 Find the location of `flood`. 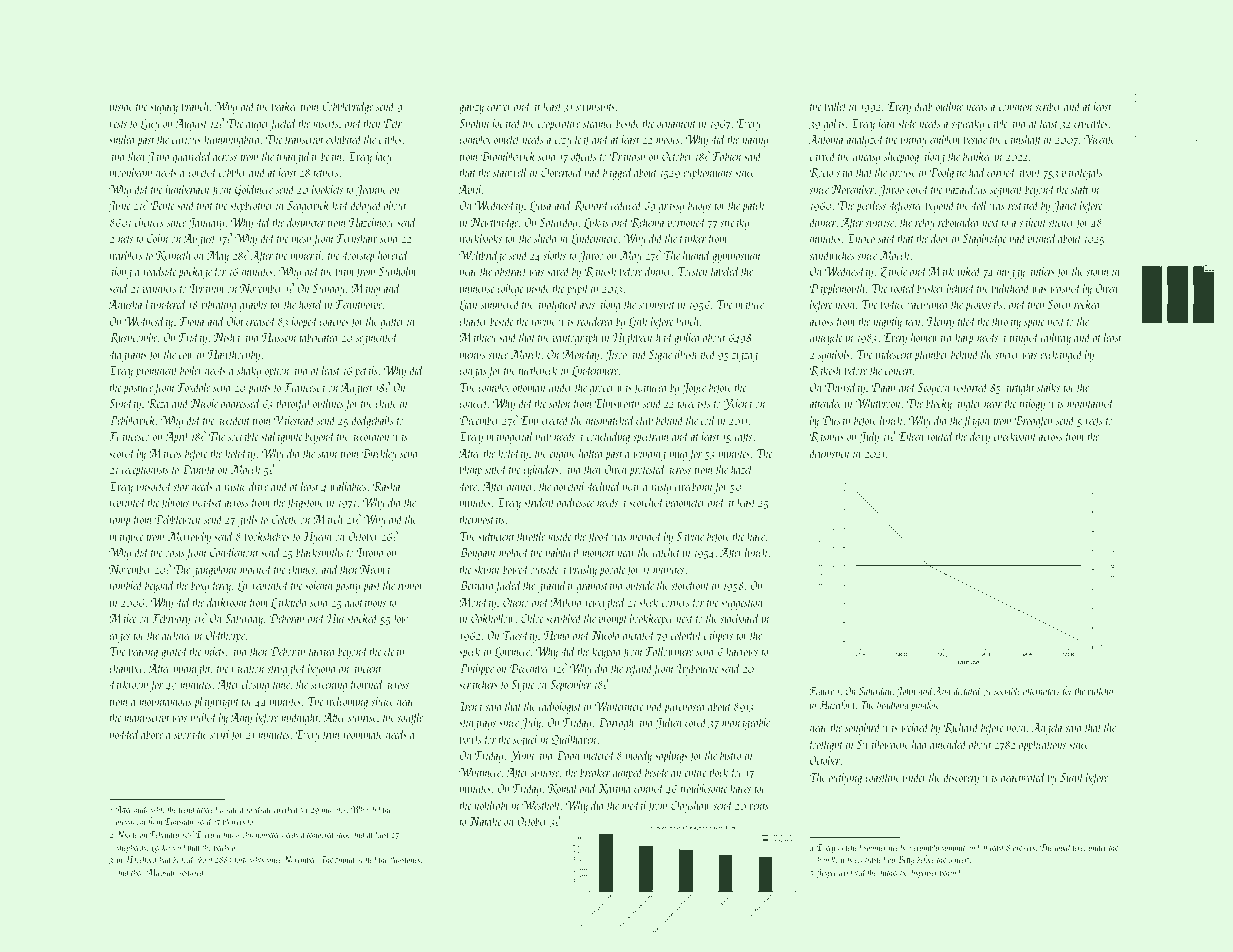

flood is located at coordinates (598, 537).
